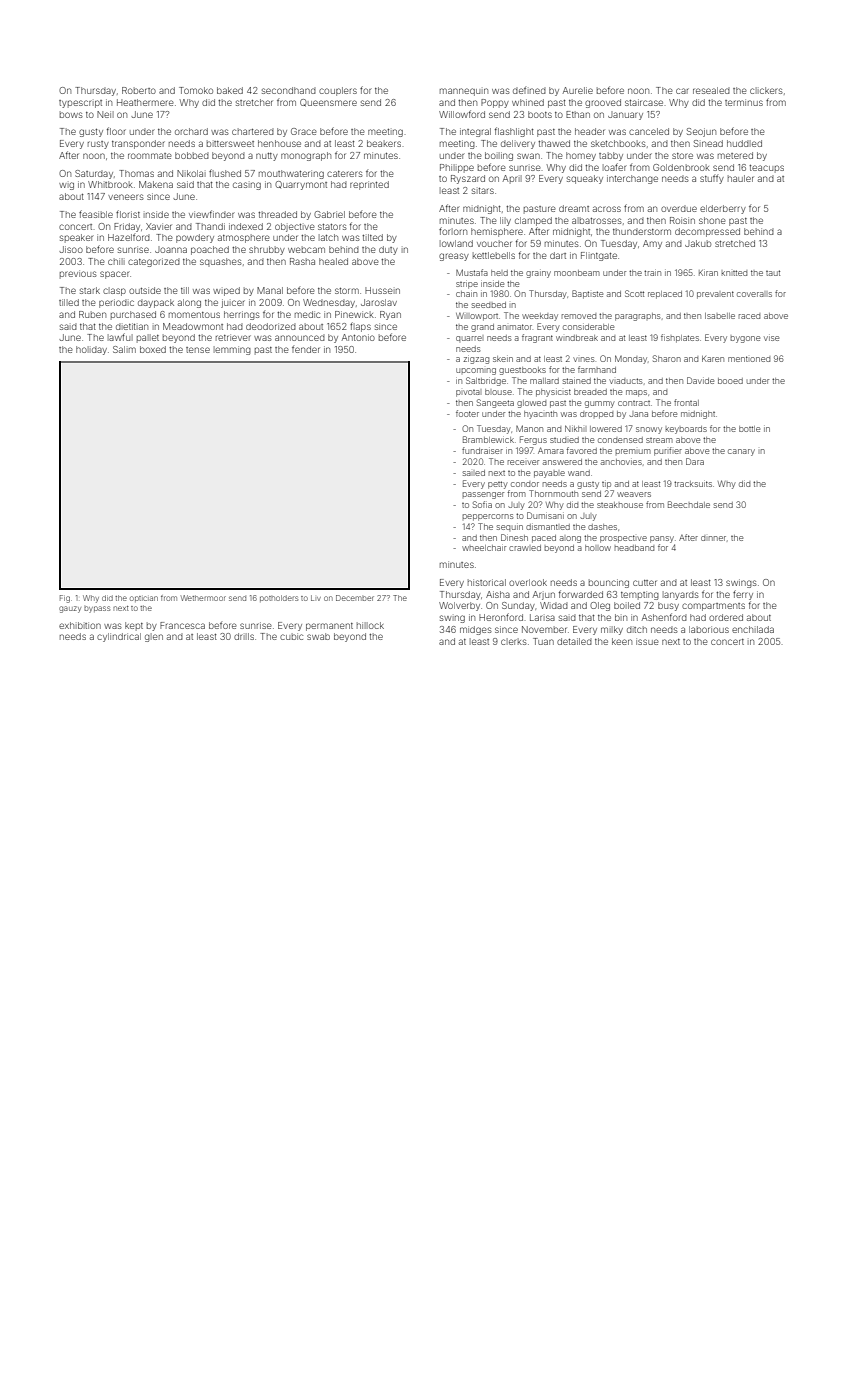 This page has height=1400, width=849. Describe the element at coordinates (198, 350) in the page. I see `tense` at that location.
